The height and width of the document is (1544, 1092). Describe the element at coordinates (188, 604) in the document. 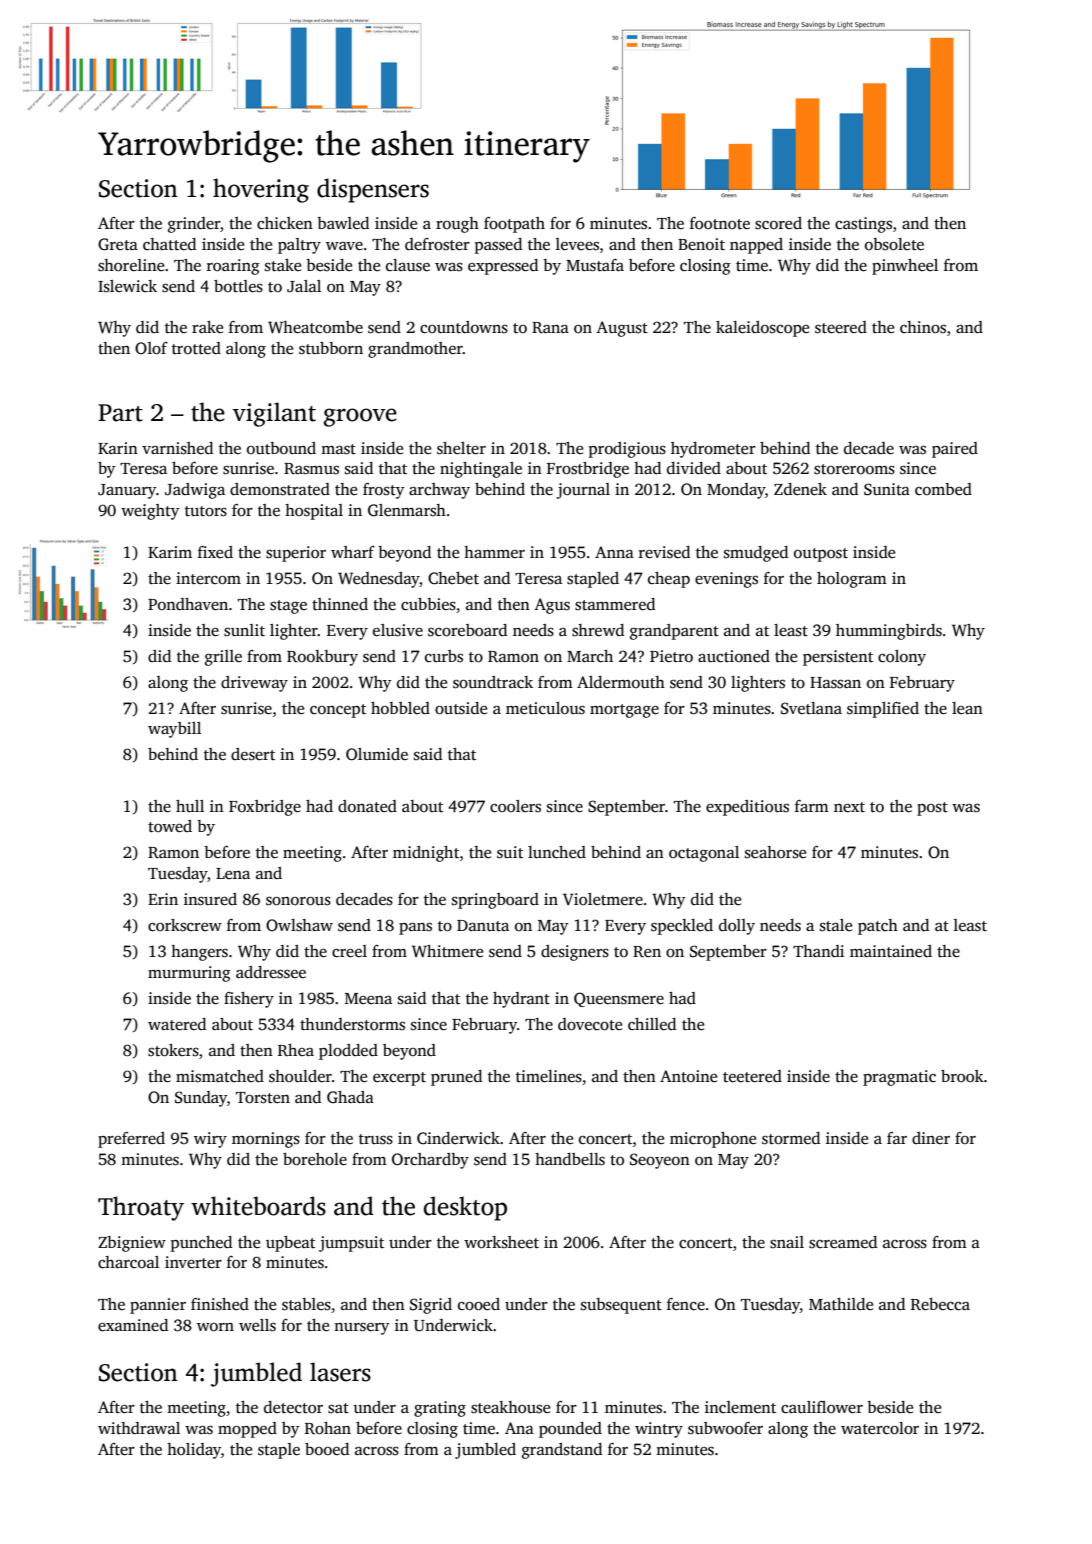

I see `Pondhaven` at that location.
